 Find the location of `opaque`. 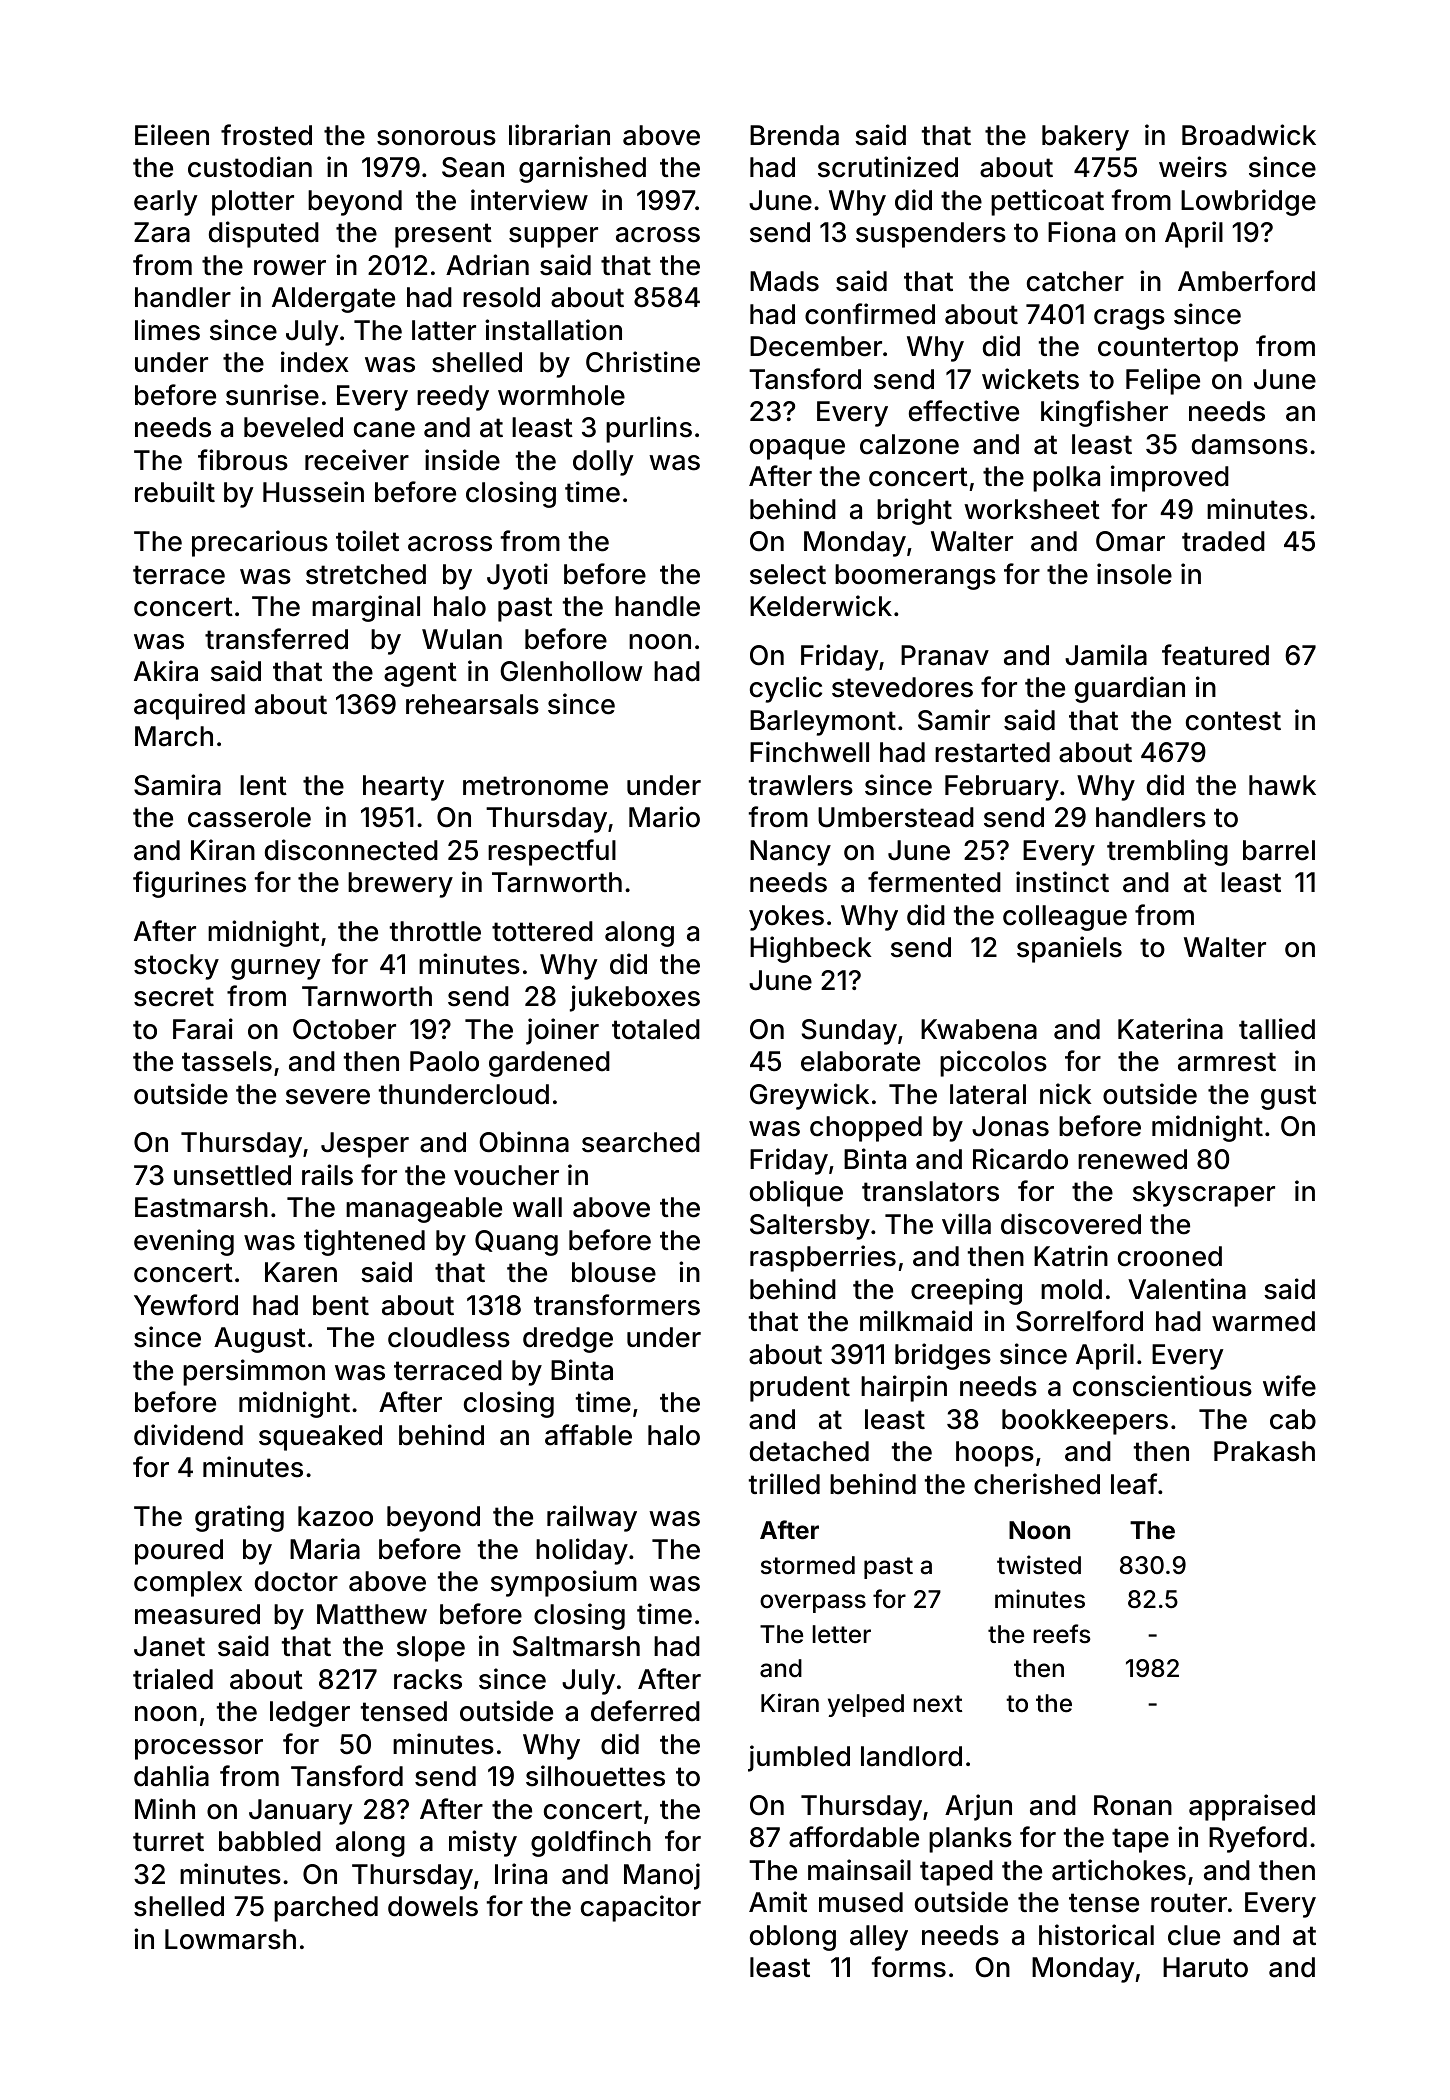

opaque is located at coordinates (797, 449).
